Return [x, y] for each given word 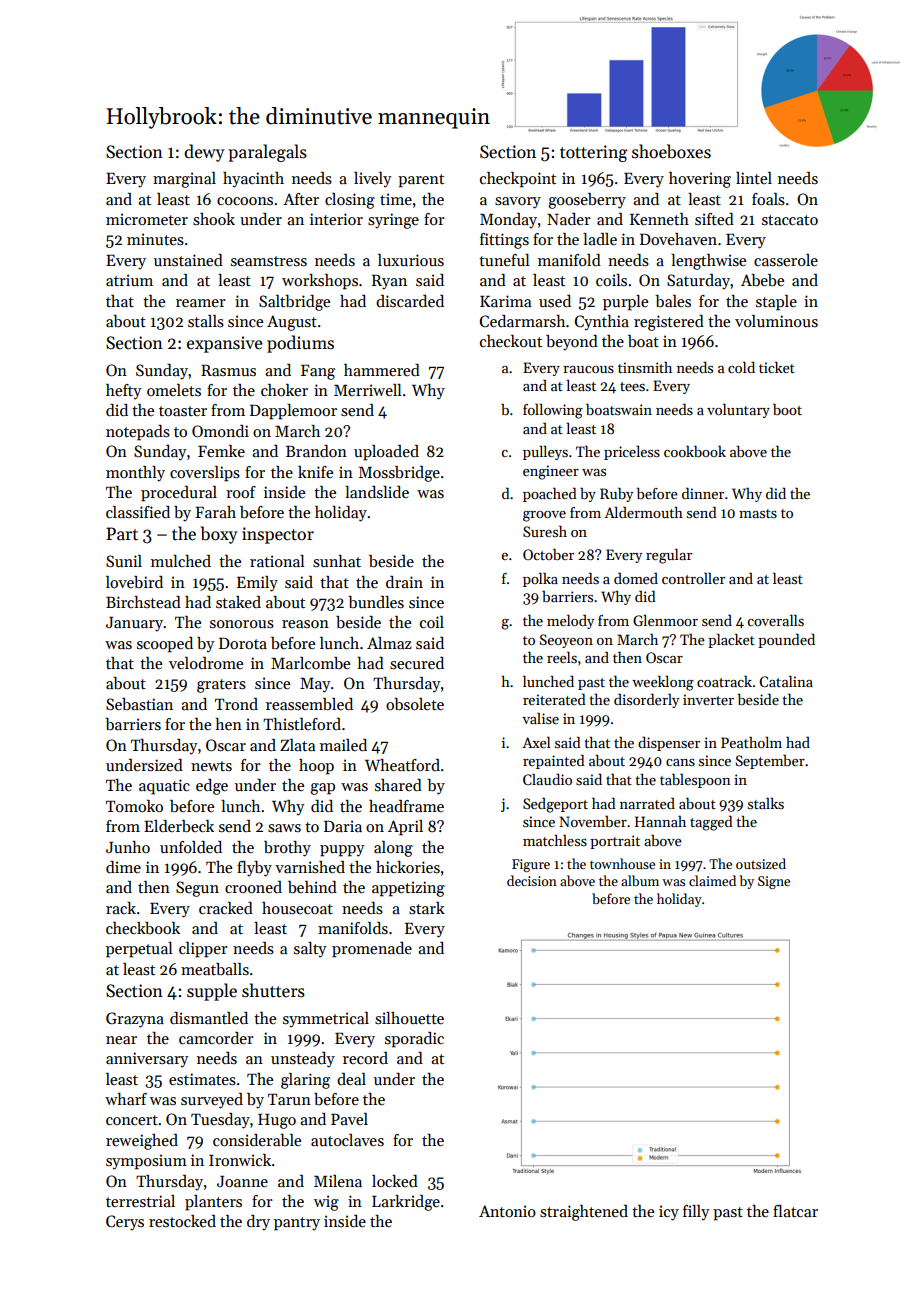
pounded [786, 640]
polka [540, 579]
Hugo [277, 1121]
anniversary [147, 1060]
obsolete [415, 704]
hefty [124, 392]
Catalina [786, 681]
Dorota [243, 643]
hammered [382, 370]
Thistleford [302, 724]
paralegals [267, 153]
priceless [632, 452]
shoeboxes [671, 151]
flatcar [795, 1211]
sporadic [414, 1040]
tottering [594, 153]
